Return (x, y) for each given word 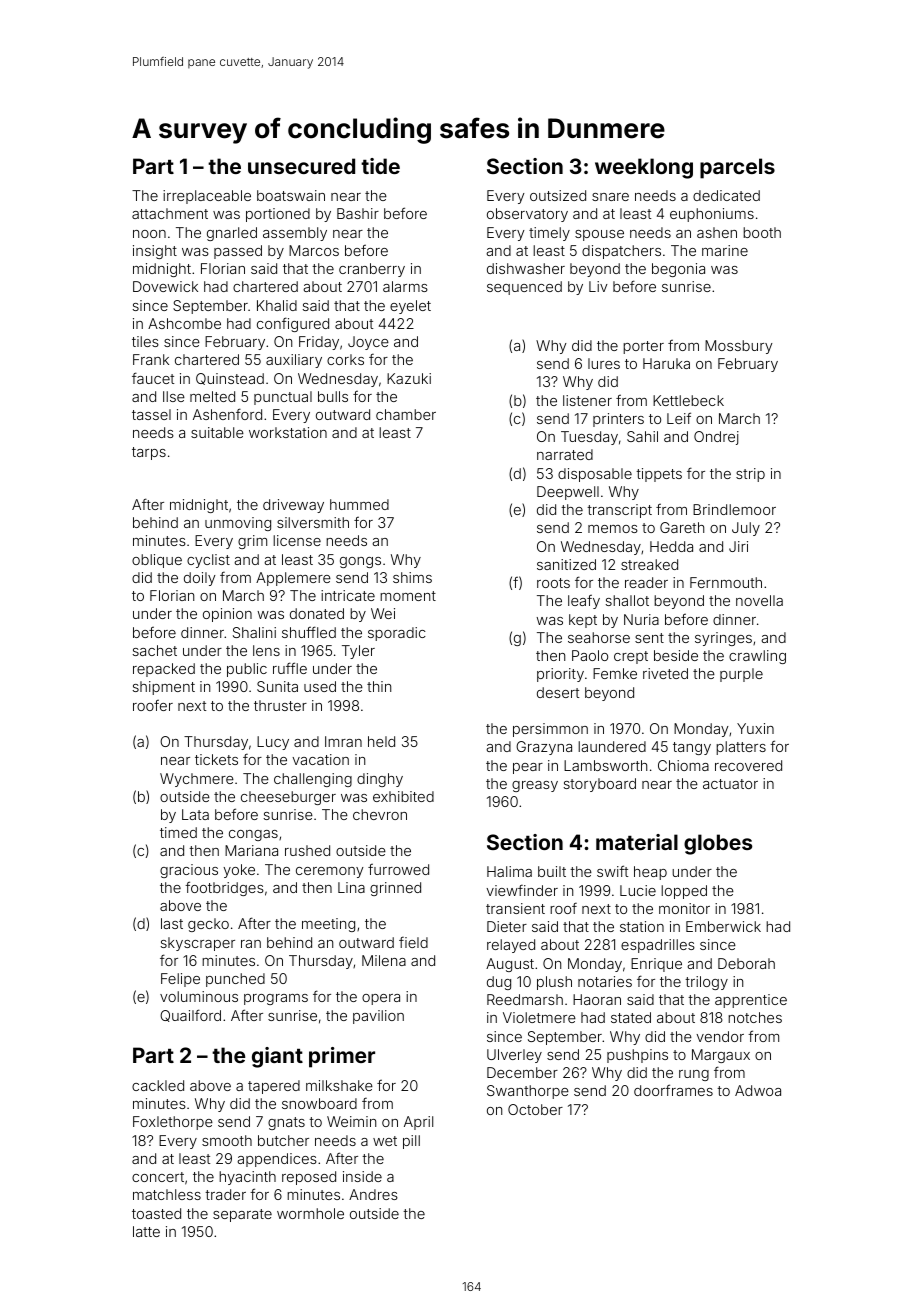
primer (342, 1057)
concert (158, 1177)
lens (266, 650)
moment (408, 596)
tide (380, 166)
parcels (737, 168)
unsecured (301, 166)
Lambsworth (605, 765)
